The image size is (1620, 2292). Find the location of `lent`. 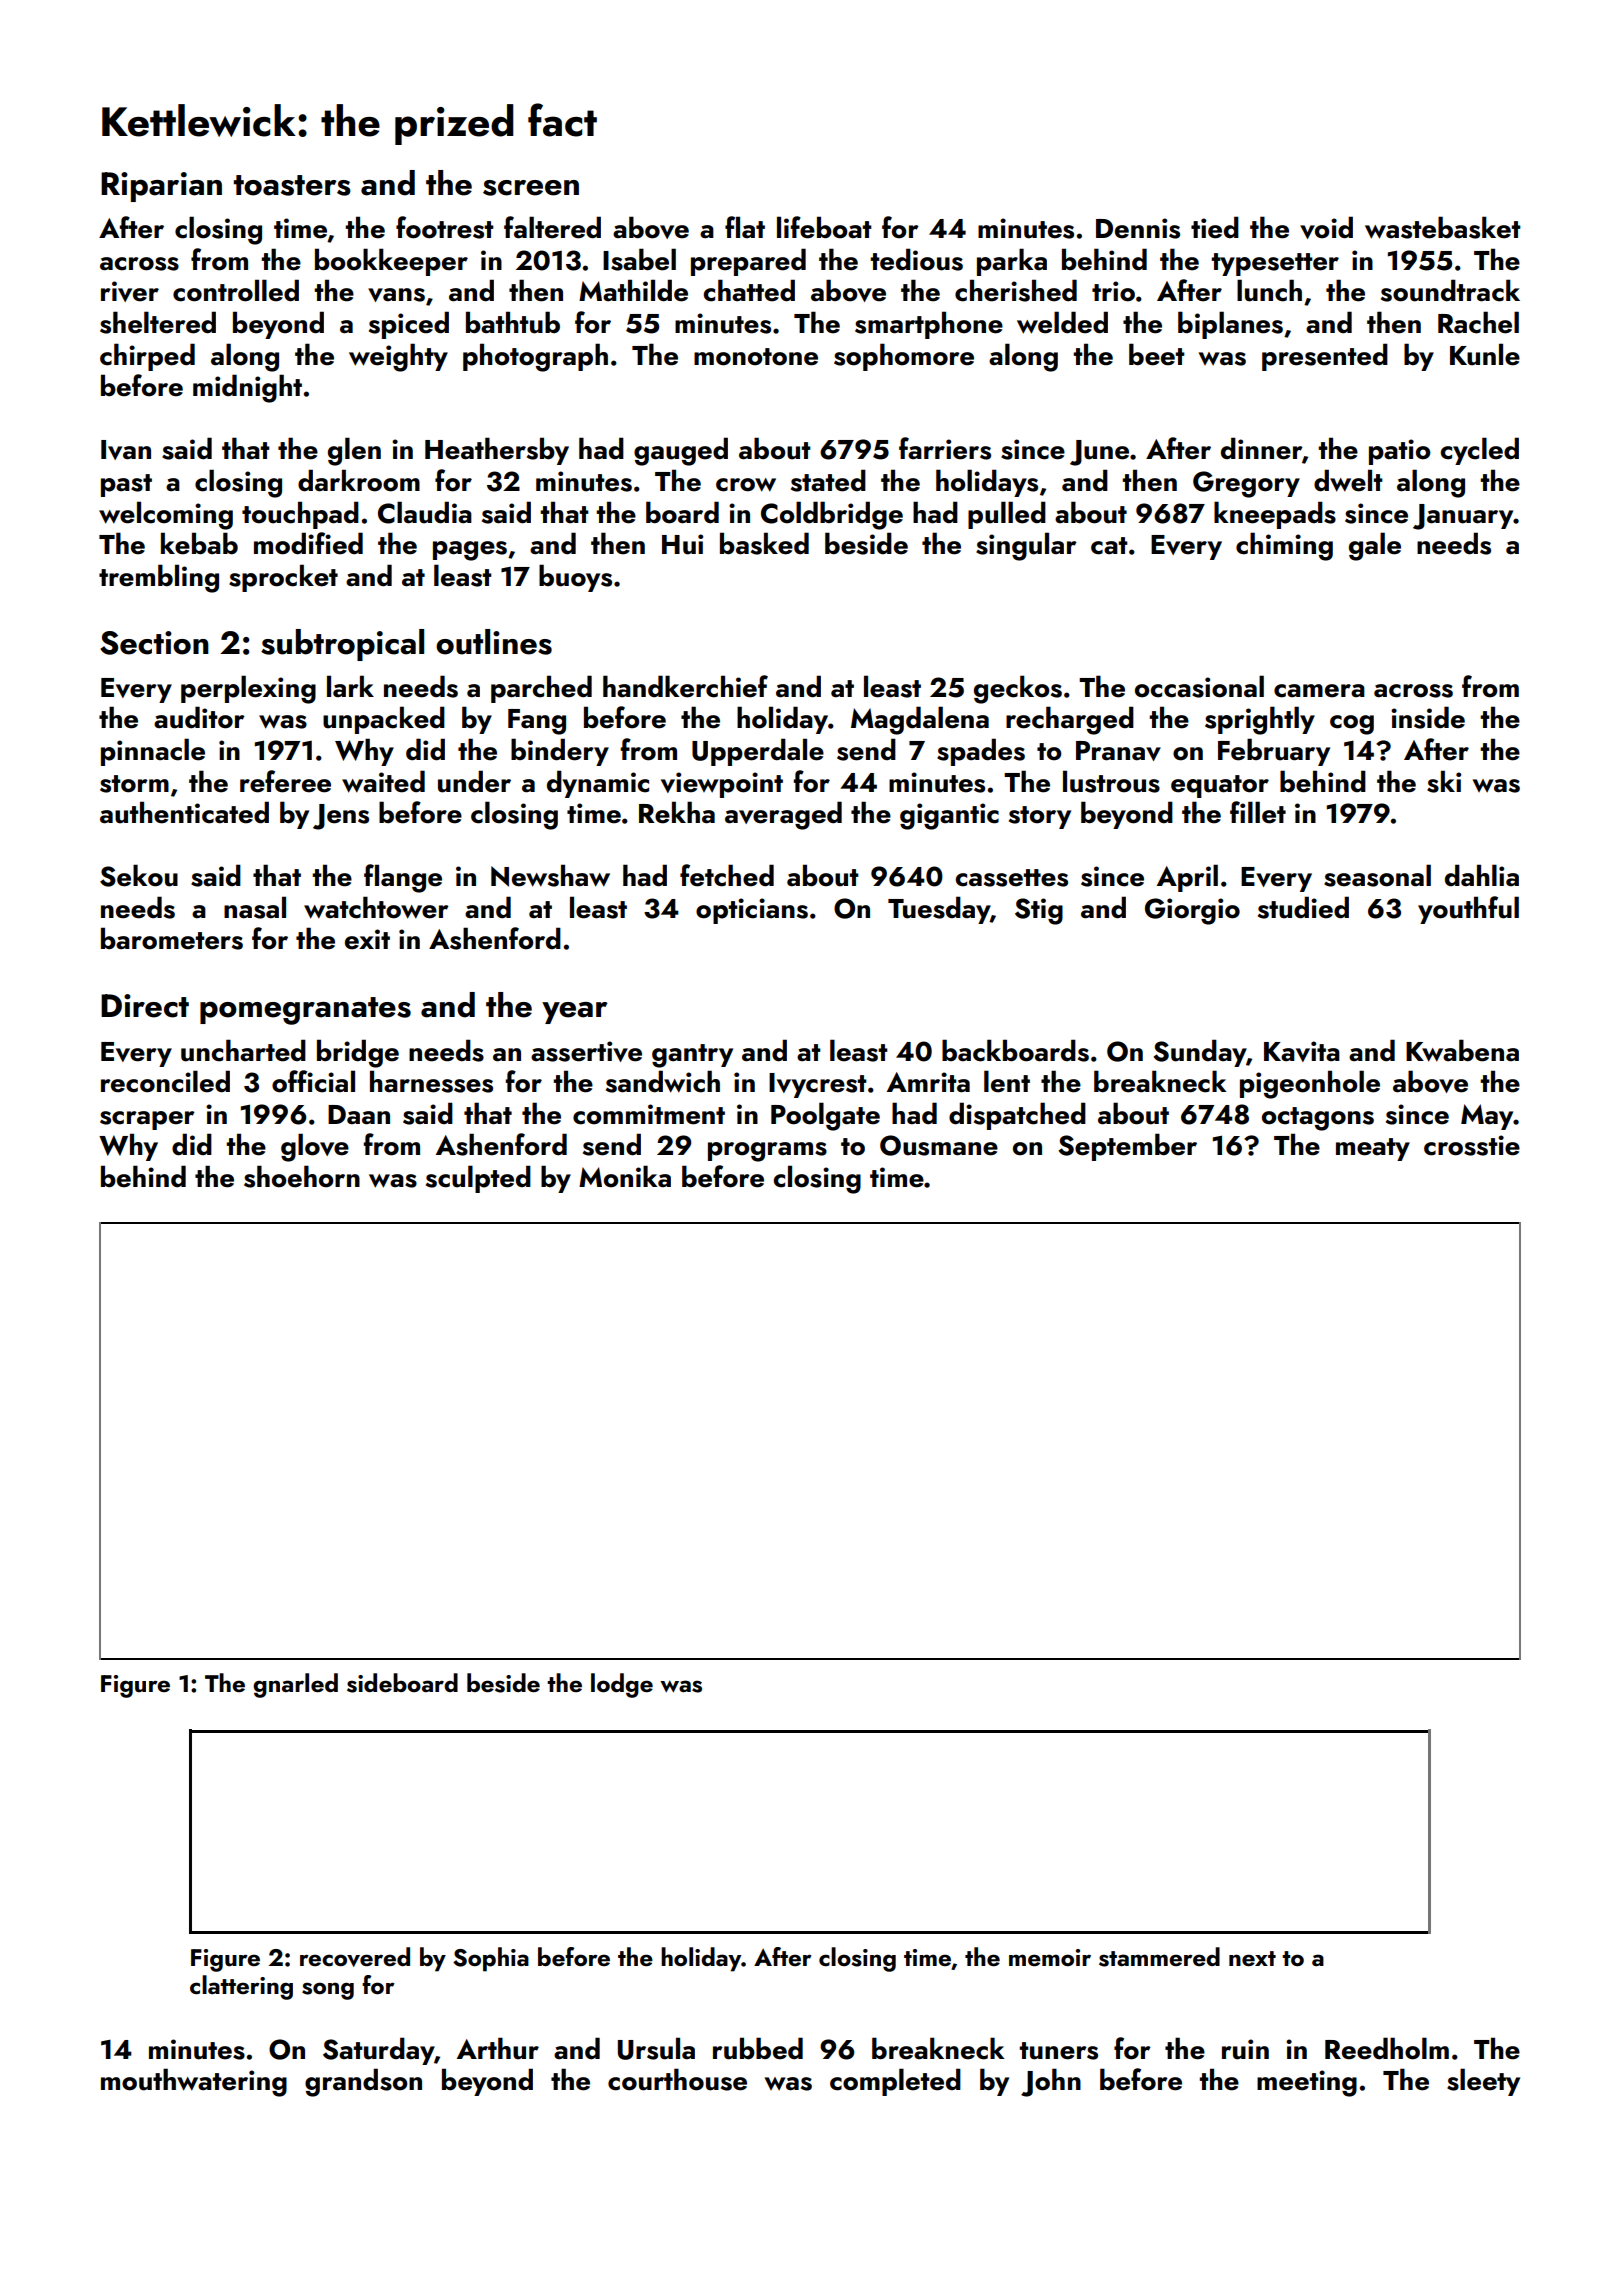

lent is located at coordinates (1007, 1081).
